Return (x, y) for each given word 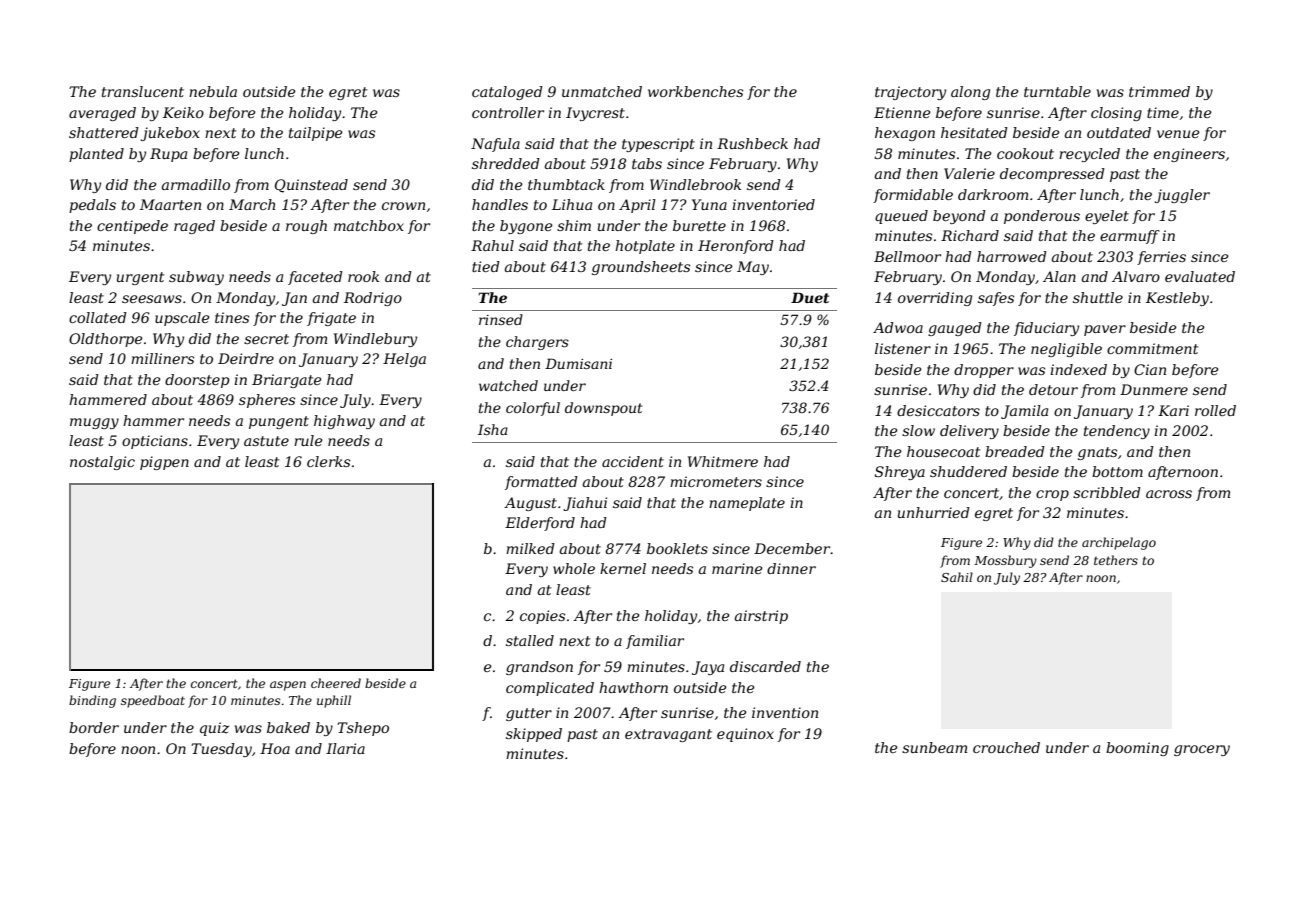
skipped (534, 735)
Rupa (168, 155)
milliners (162, 358)
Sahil (957, 577)
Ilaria (345, 748)
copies (542, 617)
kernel (623, 568)
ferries (1161, 258)
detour (1053, 389)
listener (903, 348)
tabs (647, 163)
